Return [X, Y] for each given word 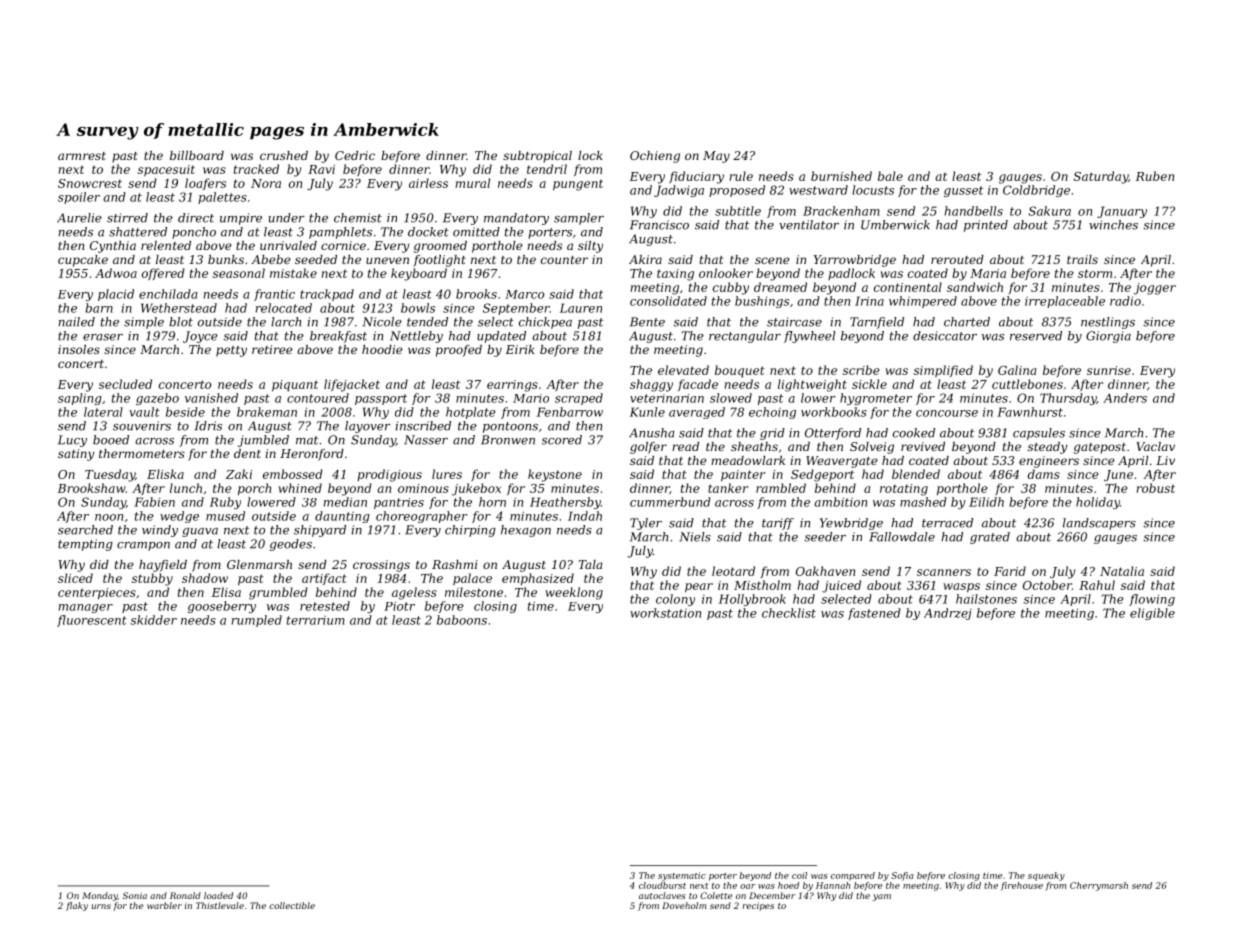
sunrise [1109, 370]
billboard [197, 155]
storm [1095, 273]
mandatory [516, 219]
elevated [683, 370]
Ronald [185, 895]
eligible [1152, 614]
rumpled [257, 621]
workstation [665, 613]
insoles [79, 349]
